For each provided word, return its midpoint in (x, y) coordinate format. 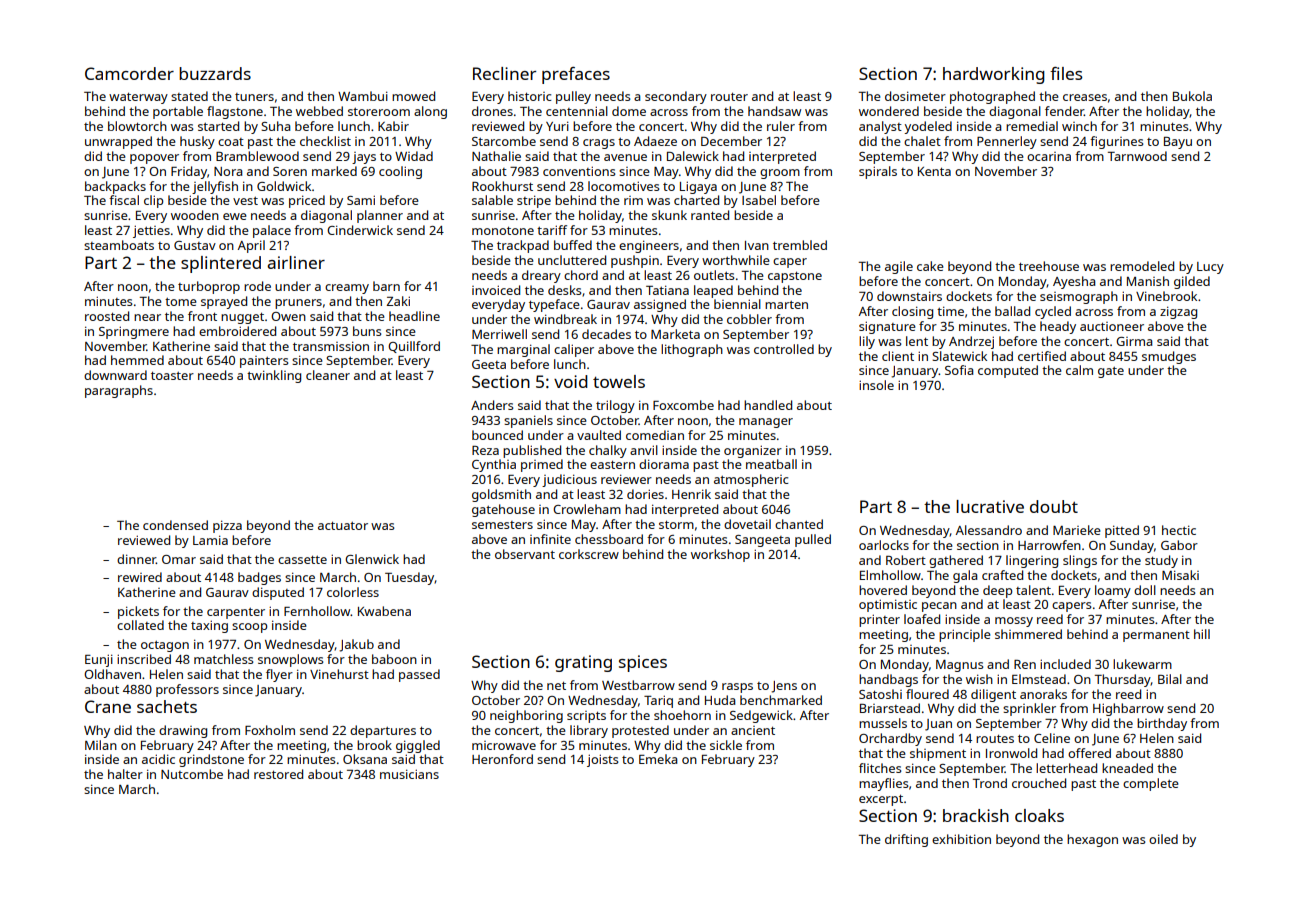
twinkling (274, 376)
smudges (1169, 357)
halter (125, 774)
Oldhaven (112, 674)
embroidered (237, 331)
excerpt (881, 800)
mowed (413, 96)
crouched (1039, 783)
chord (581, 275)
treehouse (1049, 266)
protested (640, 731)
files (1066, 73)
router (729, 97)
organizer (753, 451)
